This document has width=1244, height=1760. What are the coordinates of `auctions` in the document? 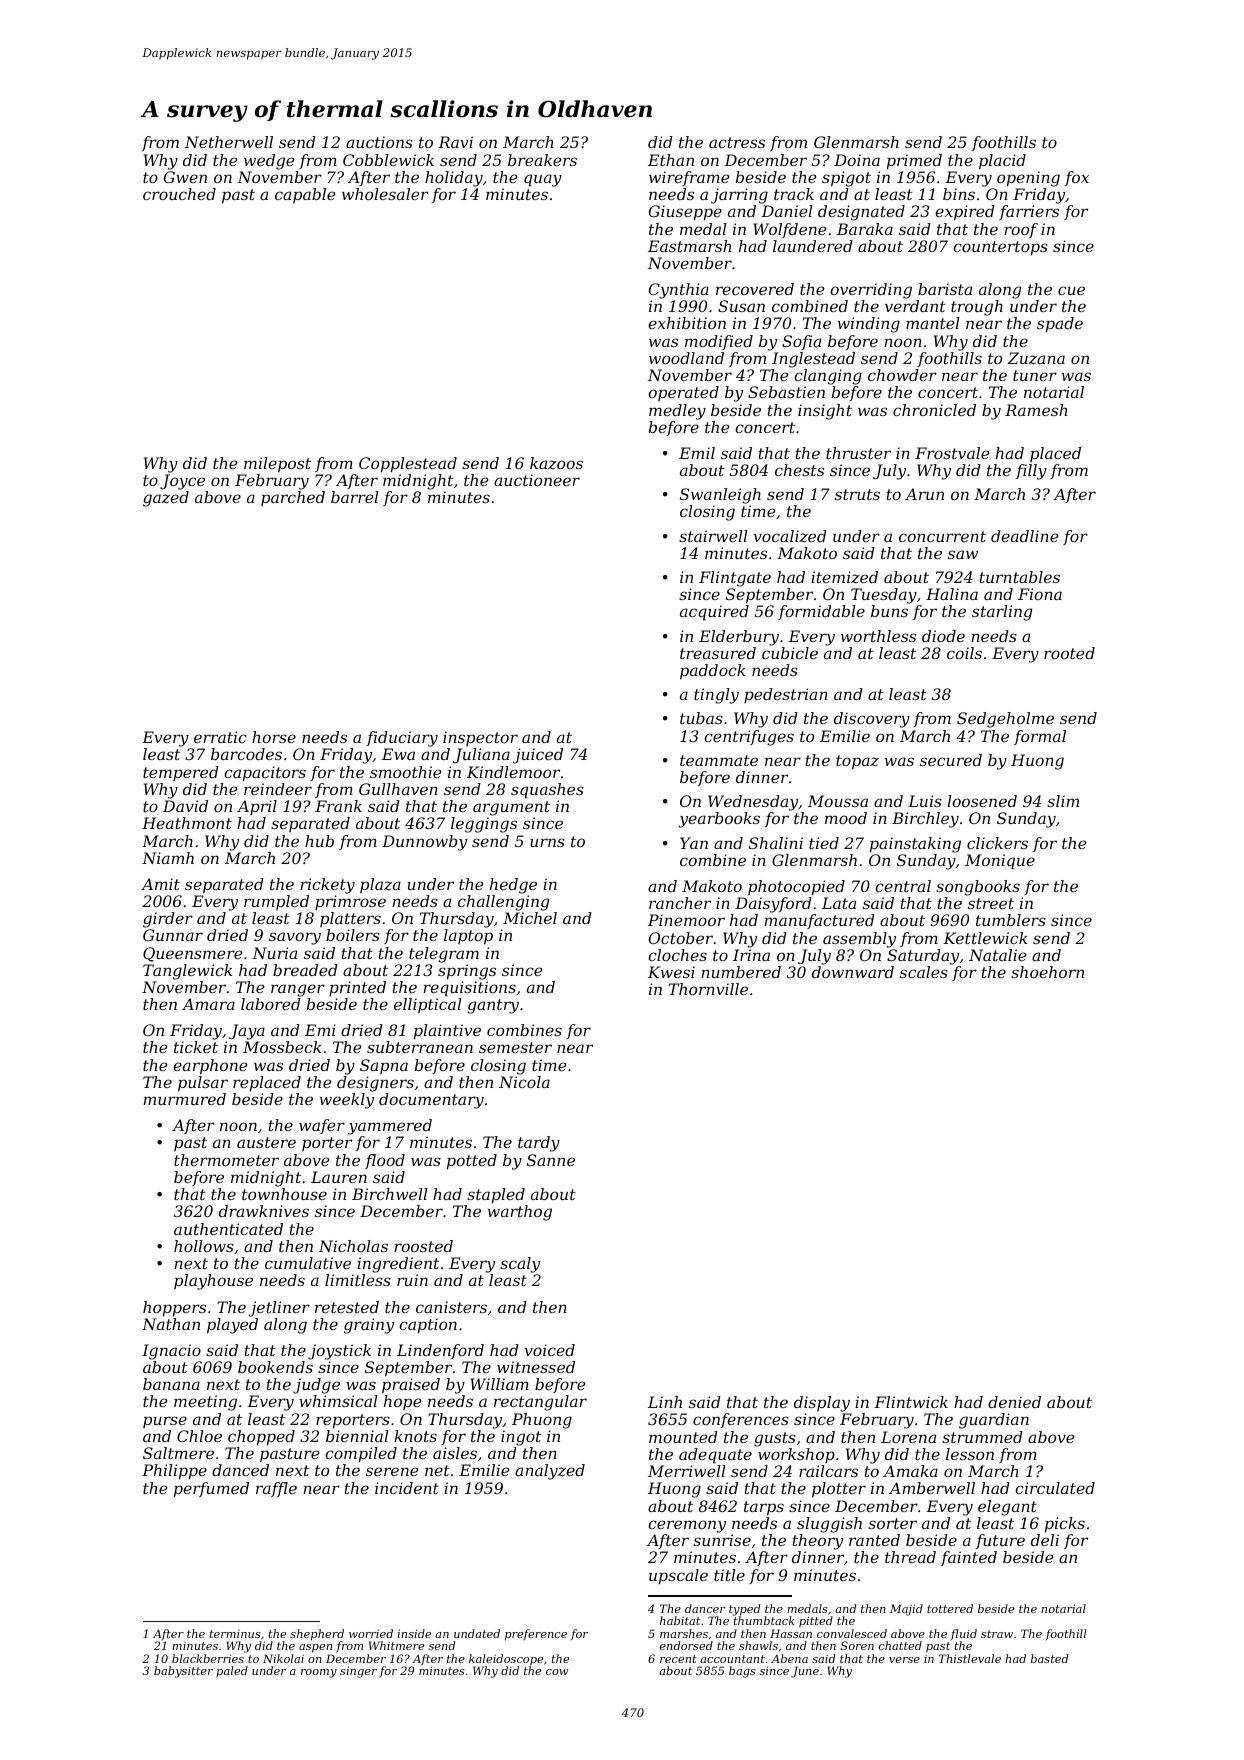 It's located at (379, 142).
